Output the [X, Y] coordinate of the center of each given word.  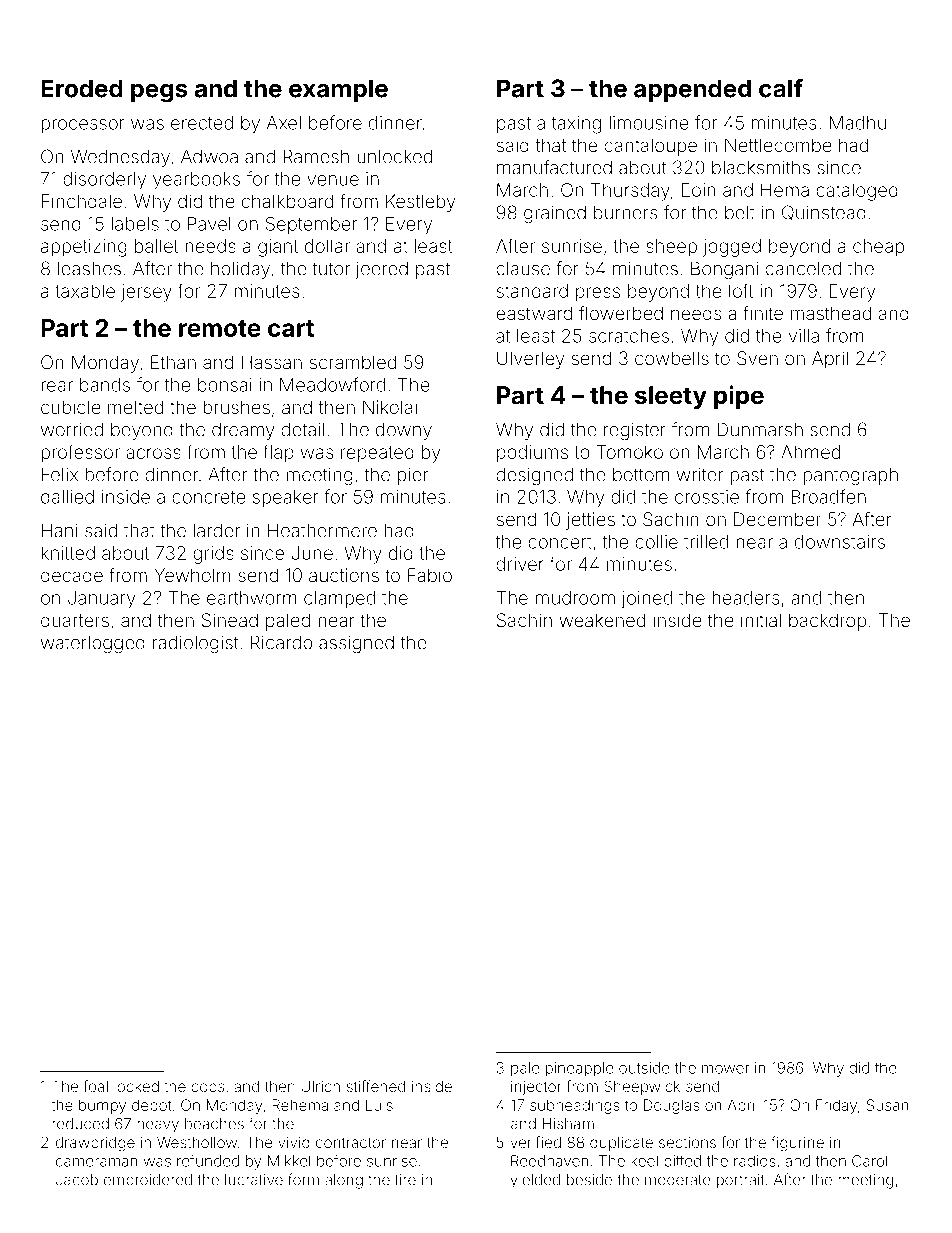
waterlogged [93, 644]
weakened [602, 620]
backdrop [827, 622]
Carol [869, 1161]
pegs [159, 93]
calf [781, 88]
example [338, 90]
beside [589, 1180]
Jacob [77, 1180]
